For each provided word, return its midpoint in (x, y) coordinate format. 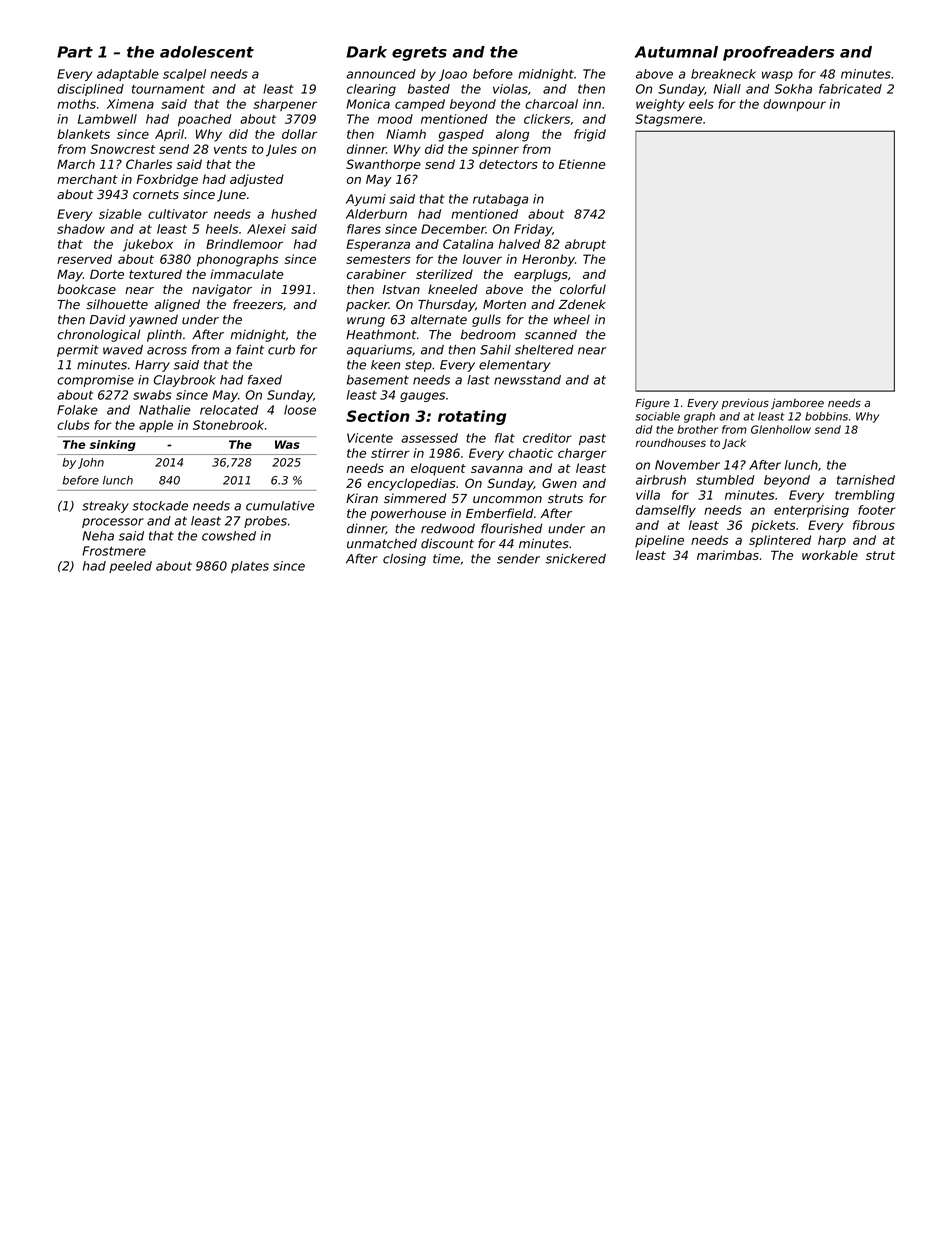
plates (250, 567)
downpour (794, 105)
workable (830, 555)
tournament (168, 89)
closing (404, 560)
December (453, 229)
